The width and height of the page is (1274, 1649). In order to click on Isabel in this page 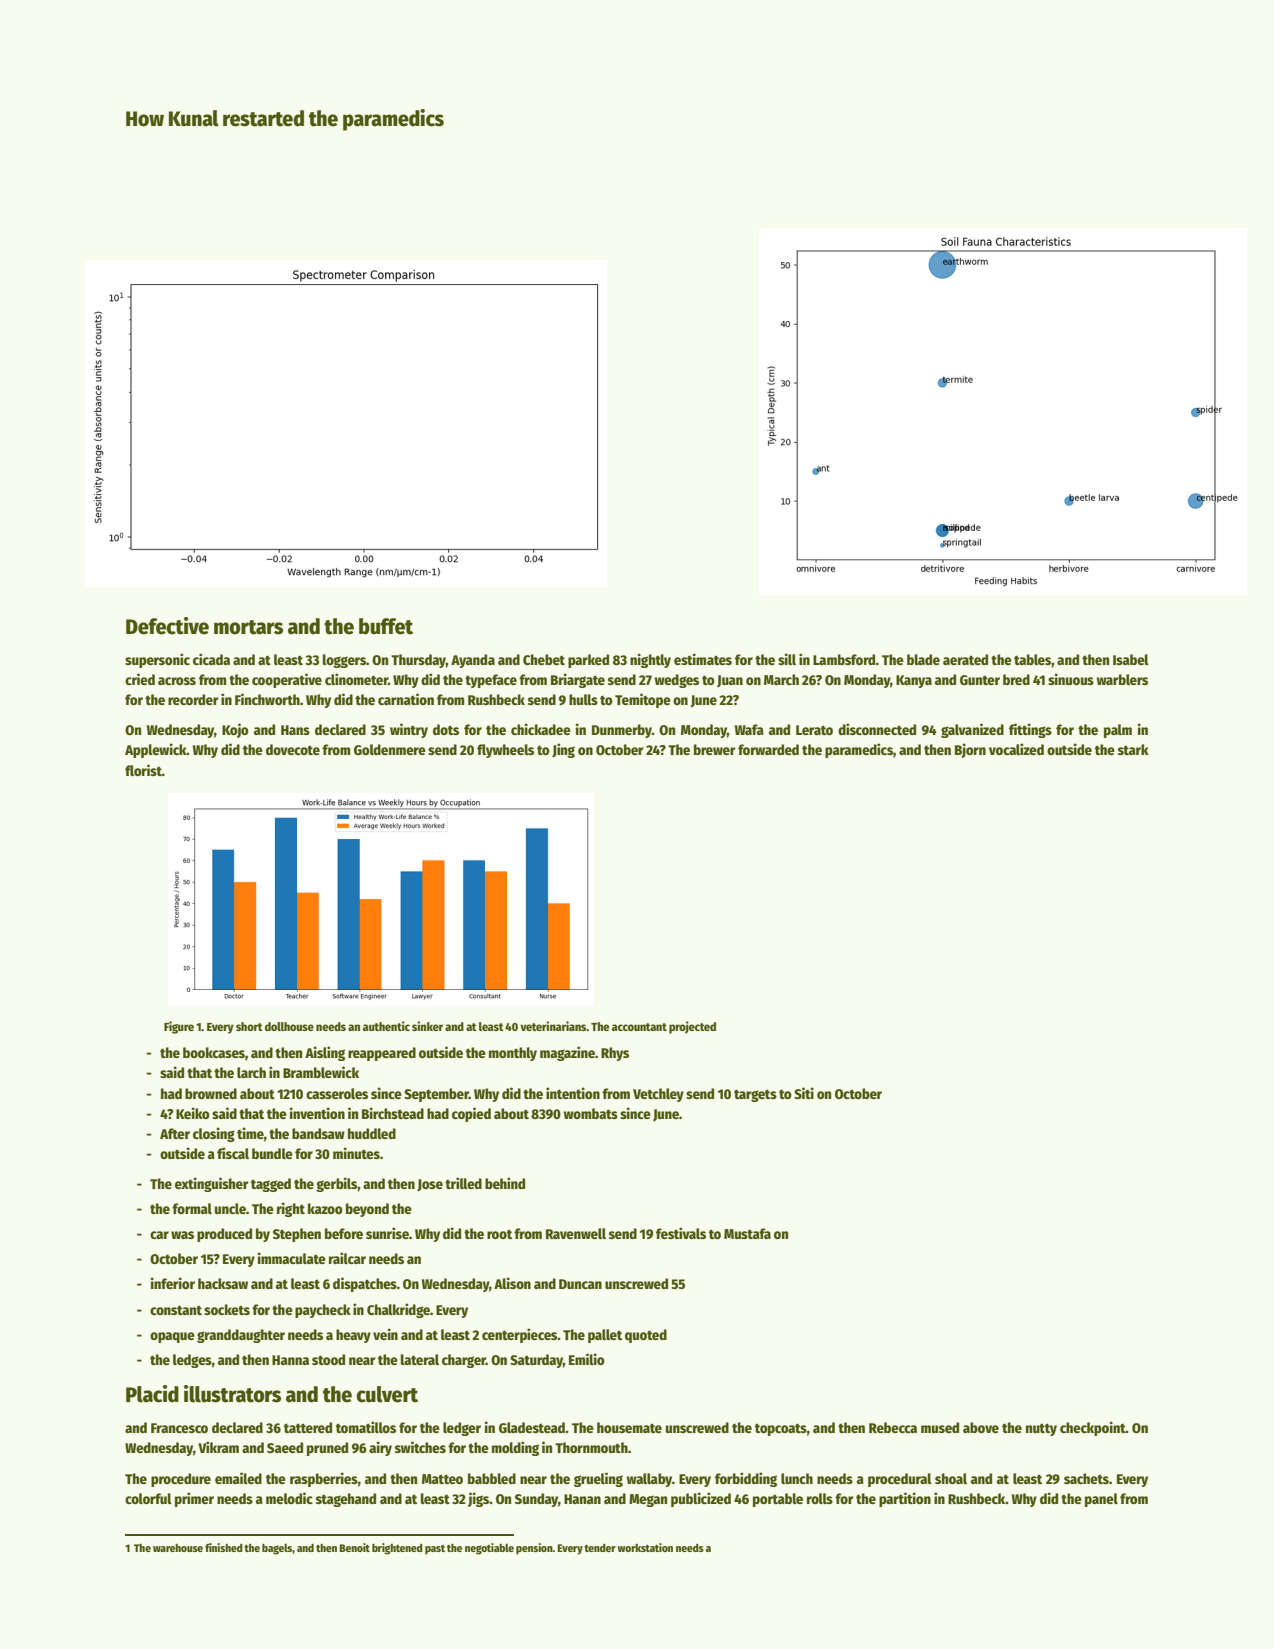, I will do `click(1131, 659)`.
